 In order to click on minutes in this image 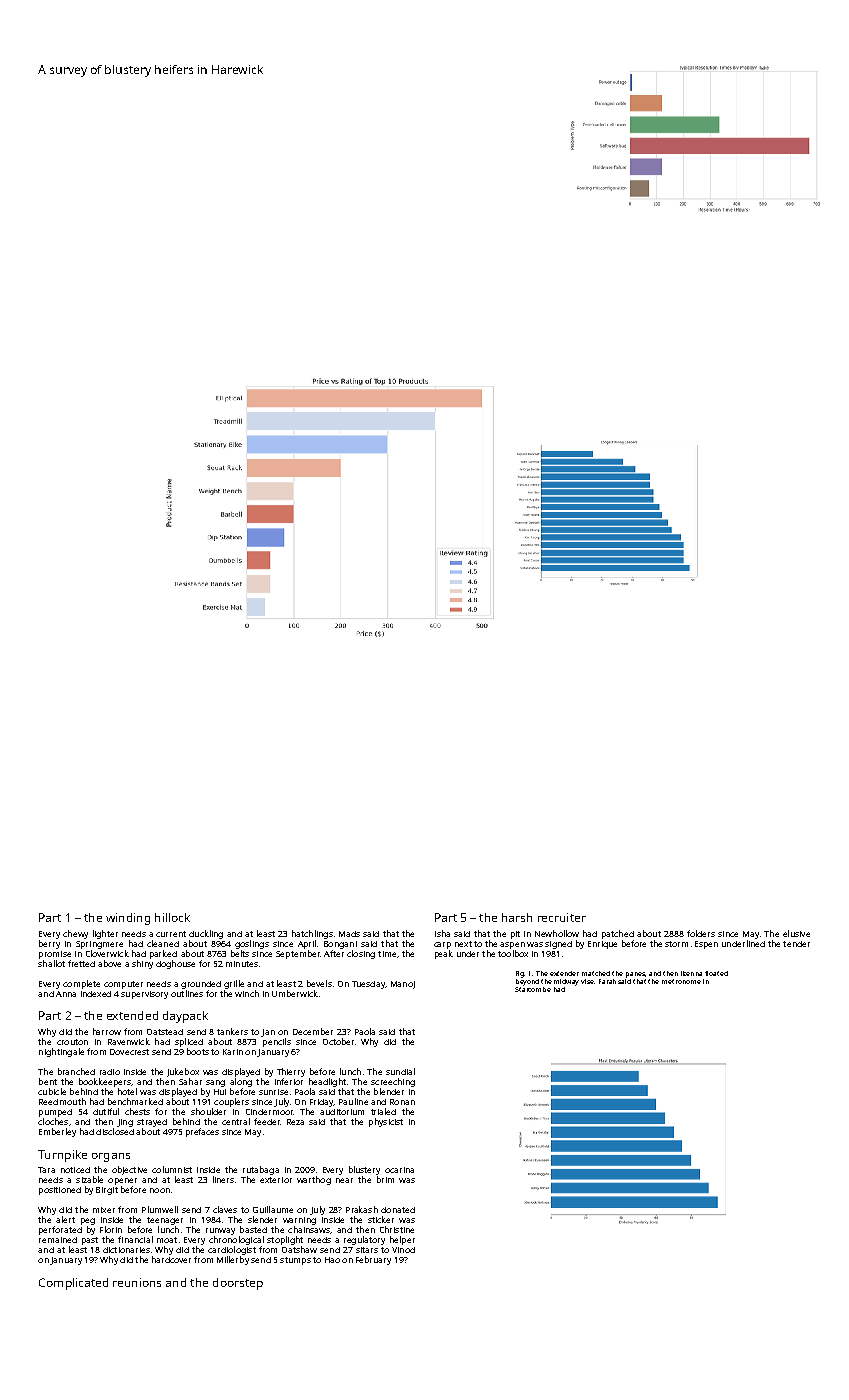, I will do `click(242, 964)`.
